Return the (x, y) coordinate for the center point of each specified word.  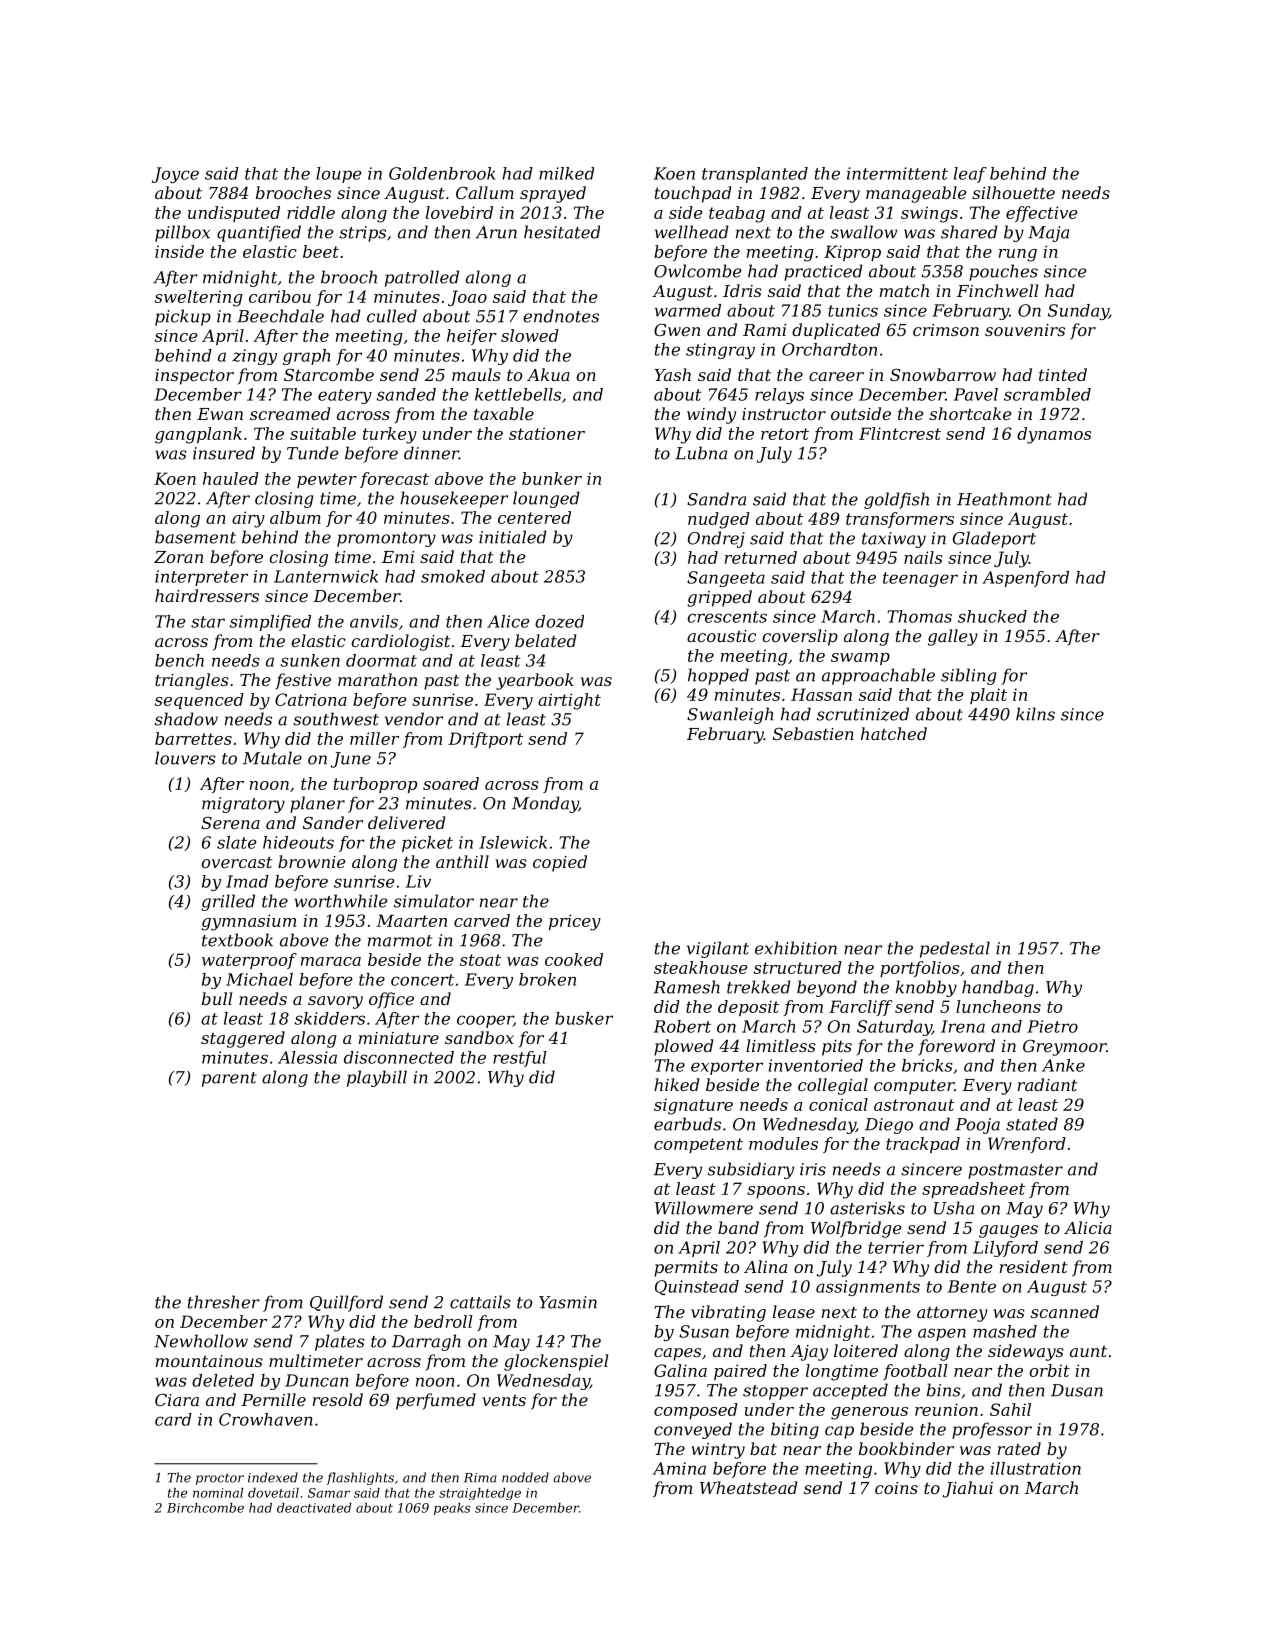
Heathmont (1004, 499)
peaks (452, 1509)
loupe (338, 175)
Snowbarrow (943, 374)
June (351, 760)
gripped (719, 598)
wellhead (692, 232)
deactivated (314, 1508)
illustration (1036, 1468)
